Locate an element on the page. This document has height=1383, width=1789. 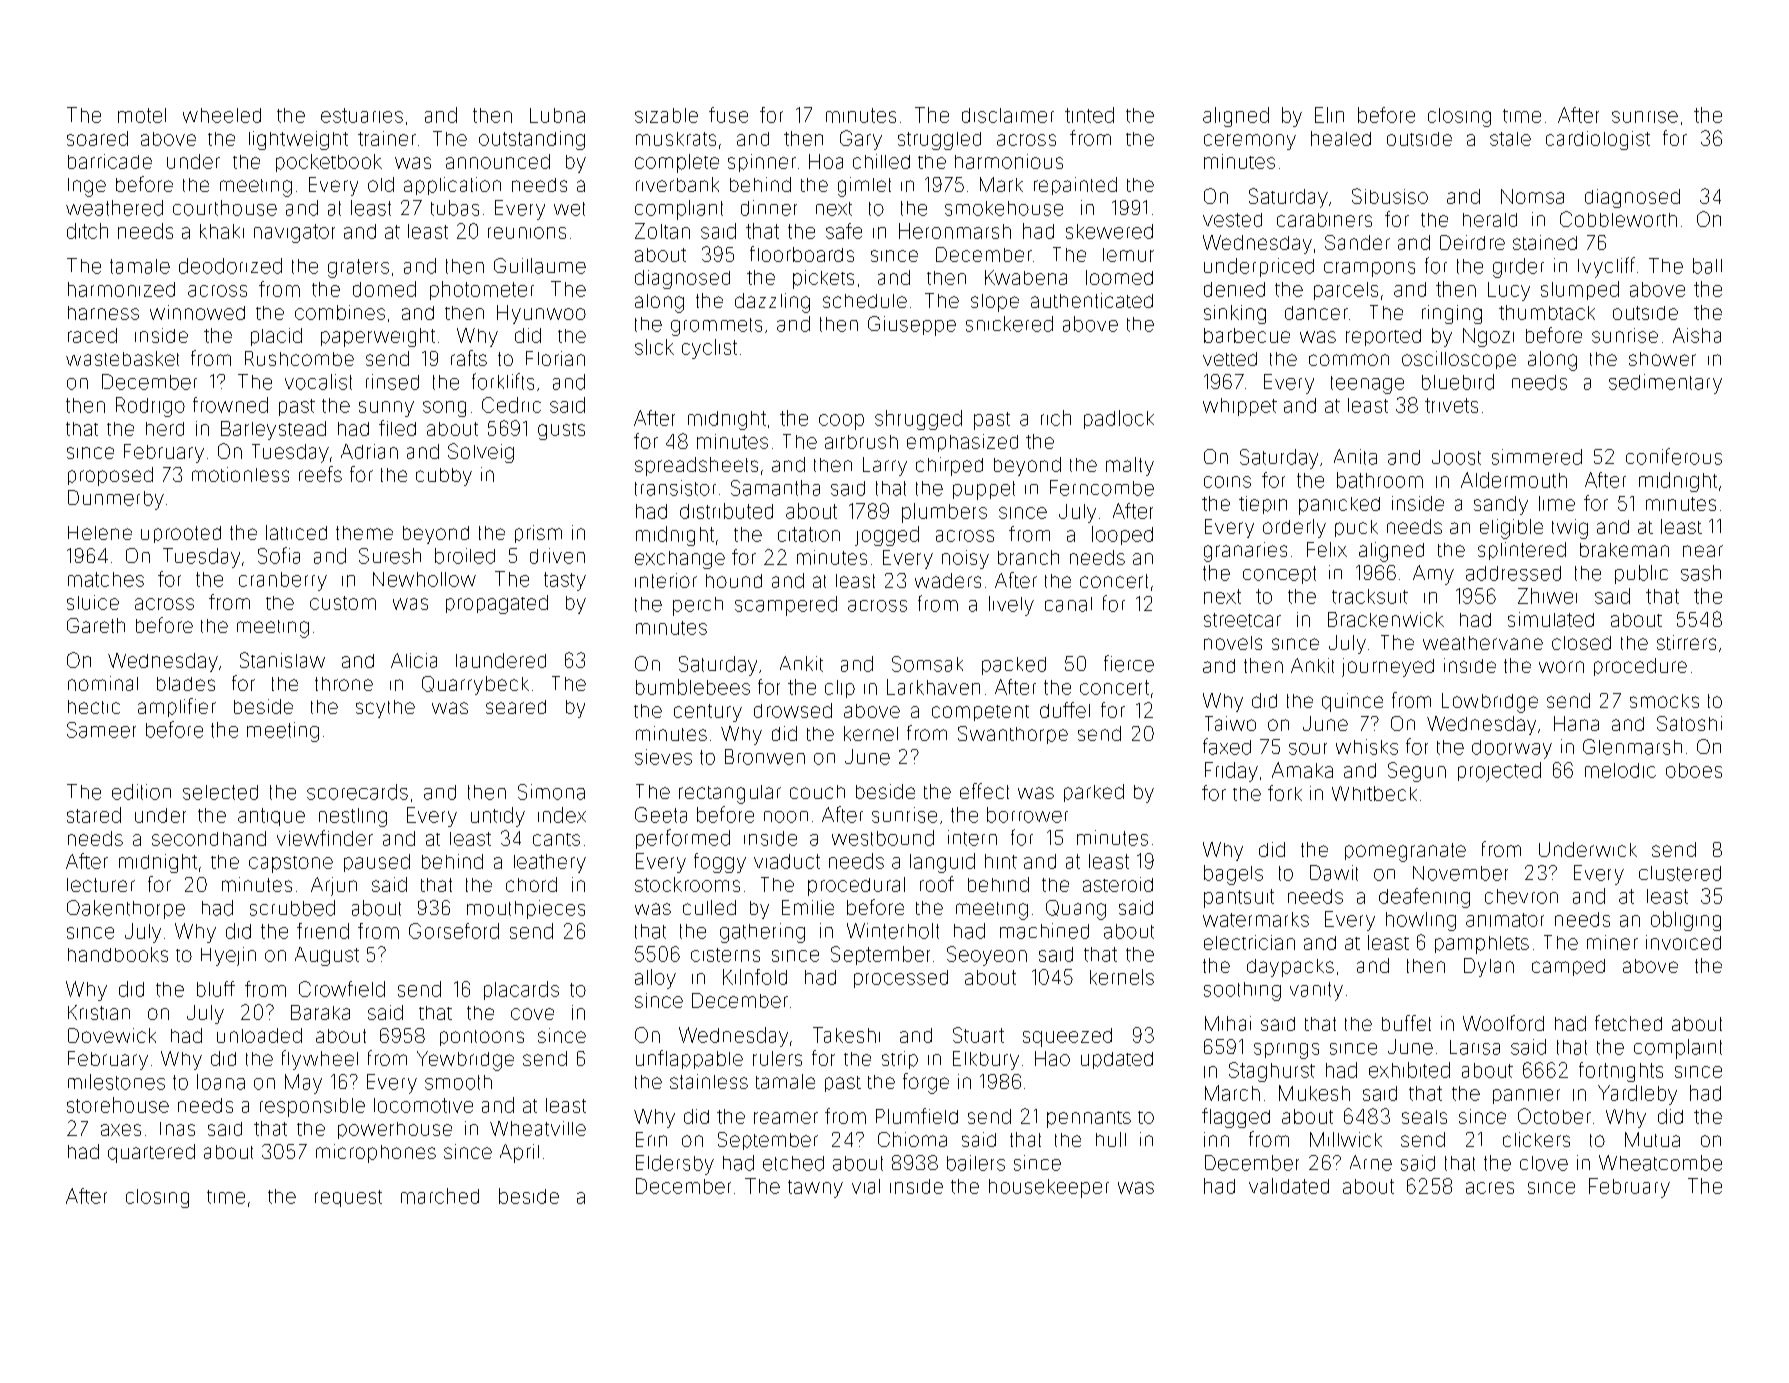
Elin is located at coordinates (1329, 115).
